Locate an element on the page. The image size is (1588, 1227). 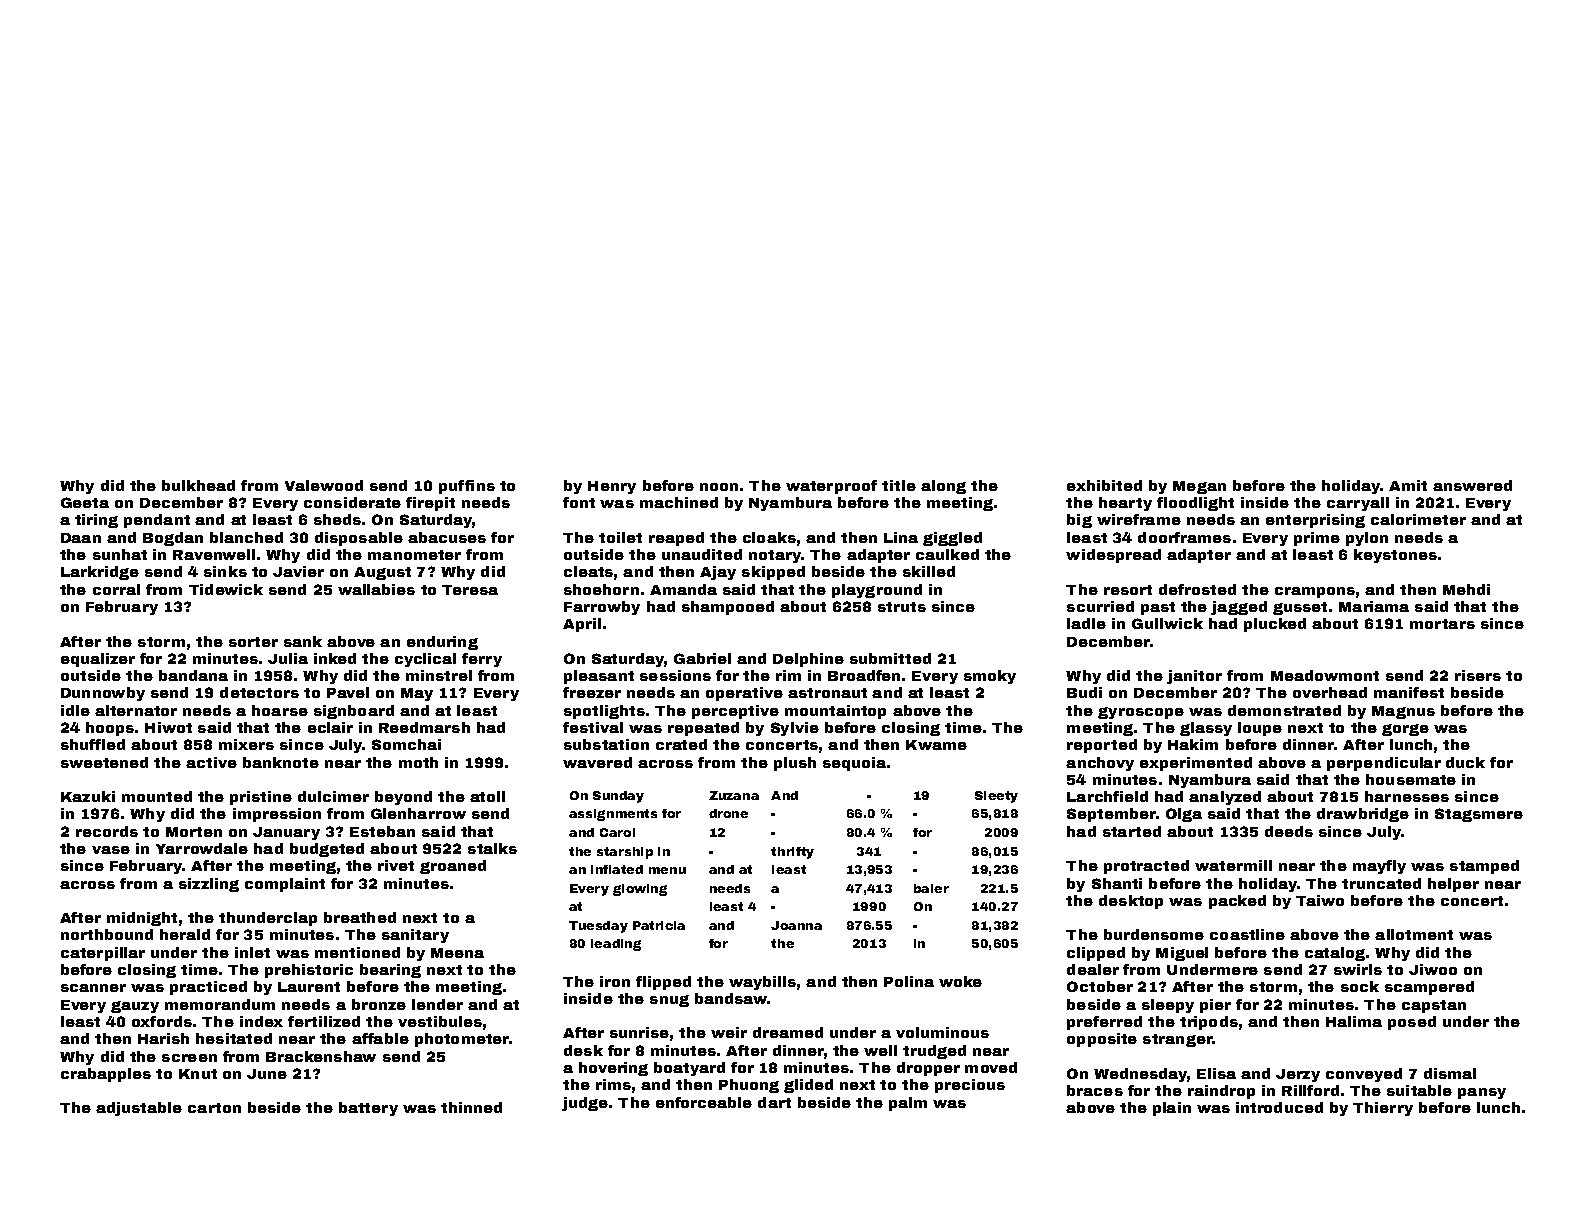
smoky is located at coordinates (990, 677).
